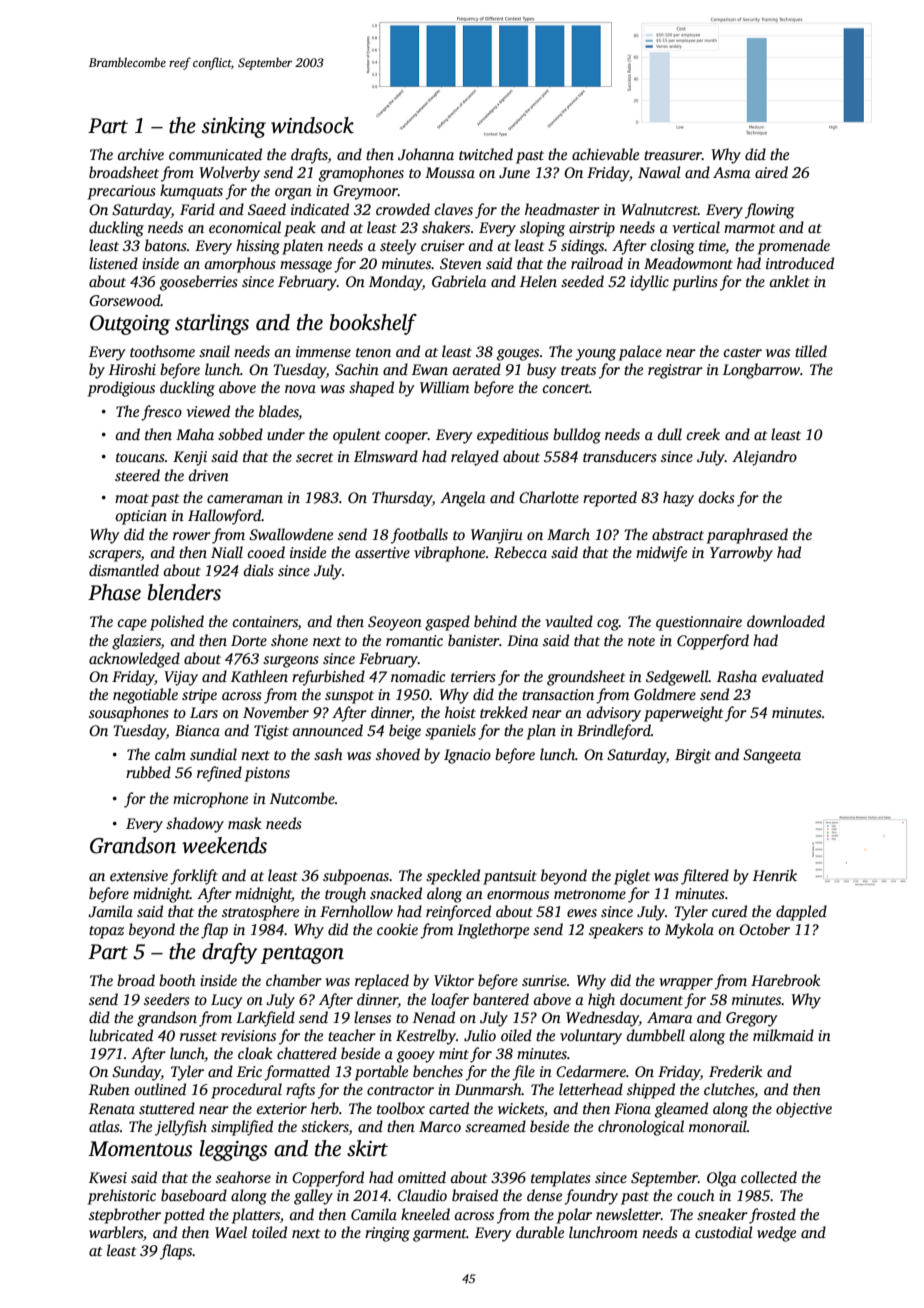 The height and width of the screenshot is (1308, 924). What do you see at coordinates (234, 127) in the screenshot?
I see `sinking` at bounding box center [234, 127].
